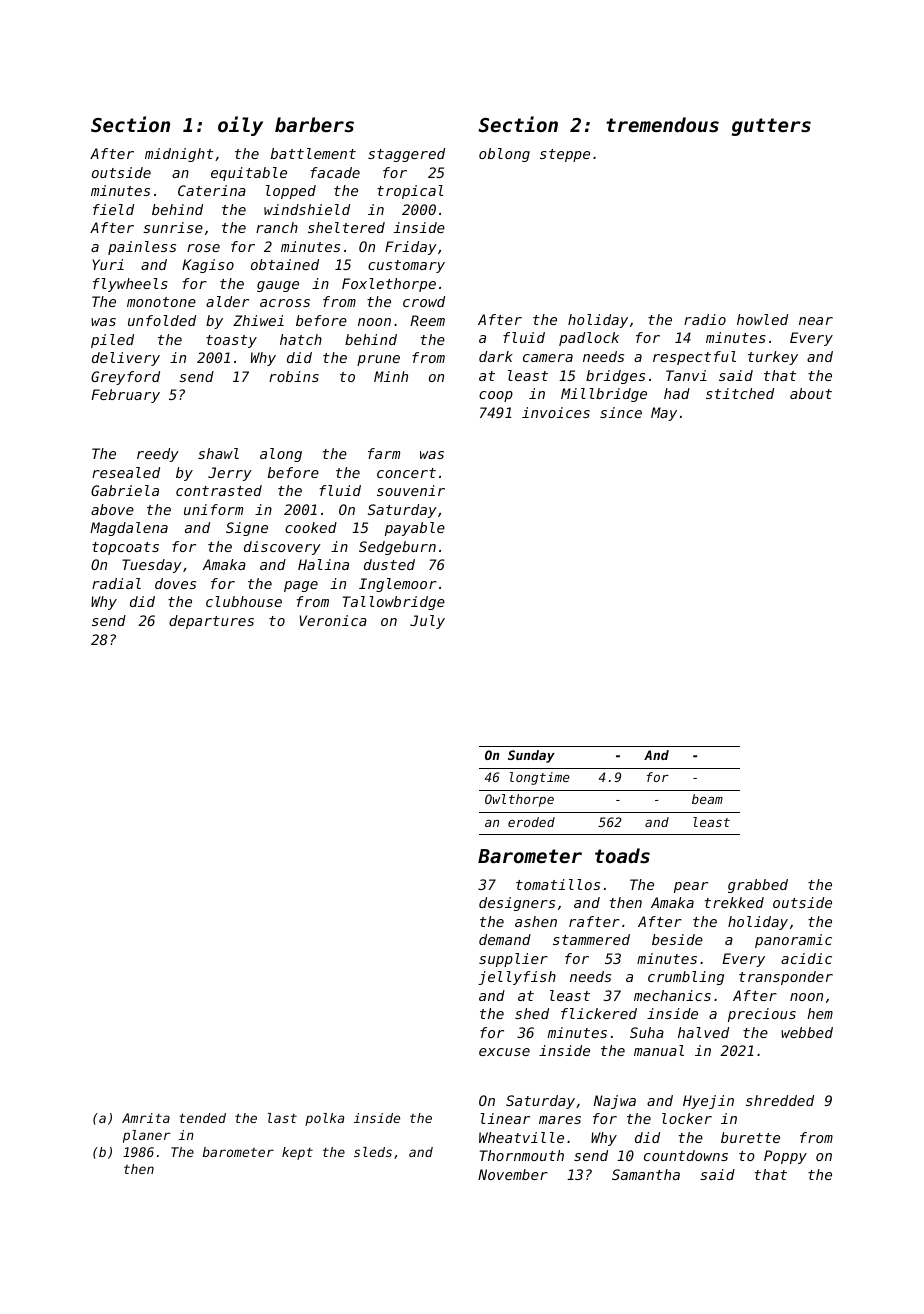  What do you see at coordinates (771, 127) in the page?
I see `gutters` at bounding box center [771, 127].
